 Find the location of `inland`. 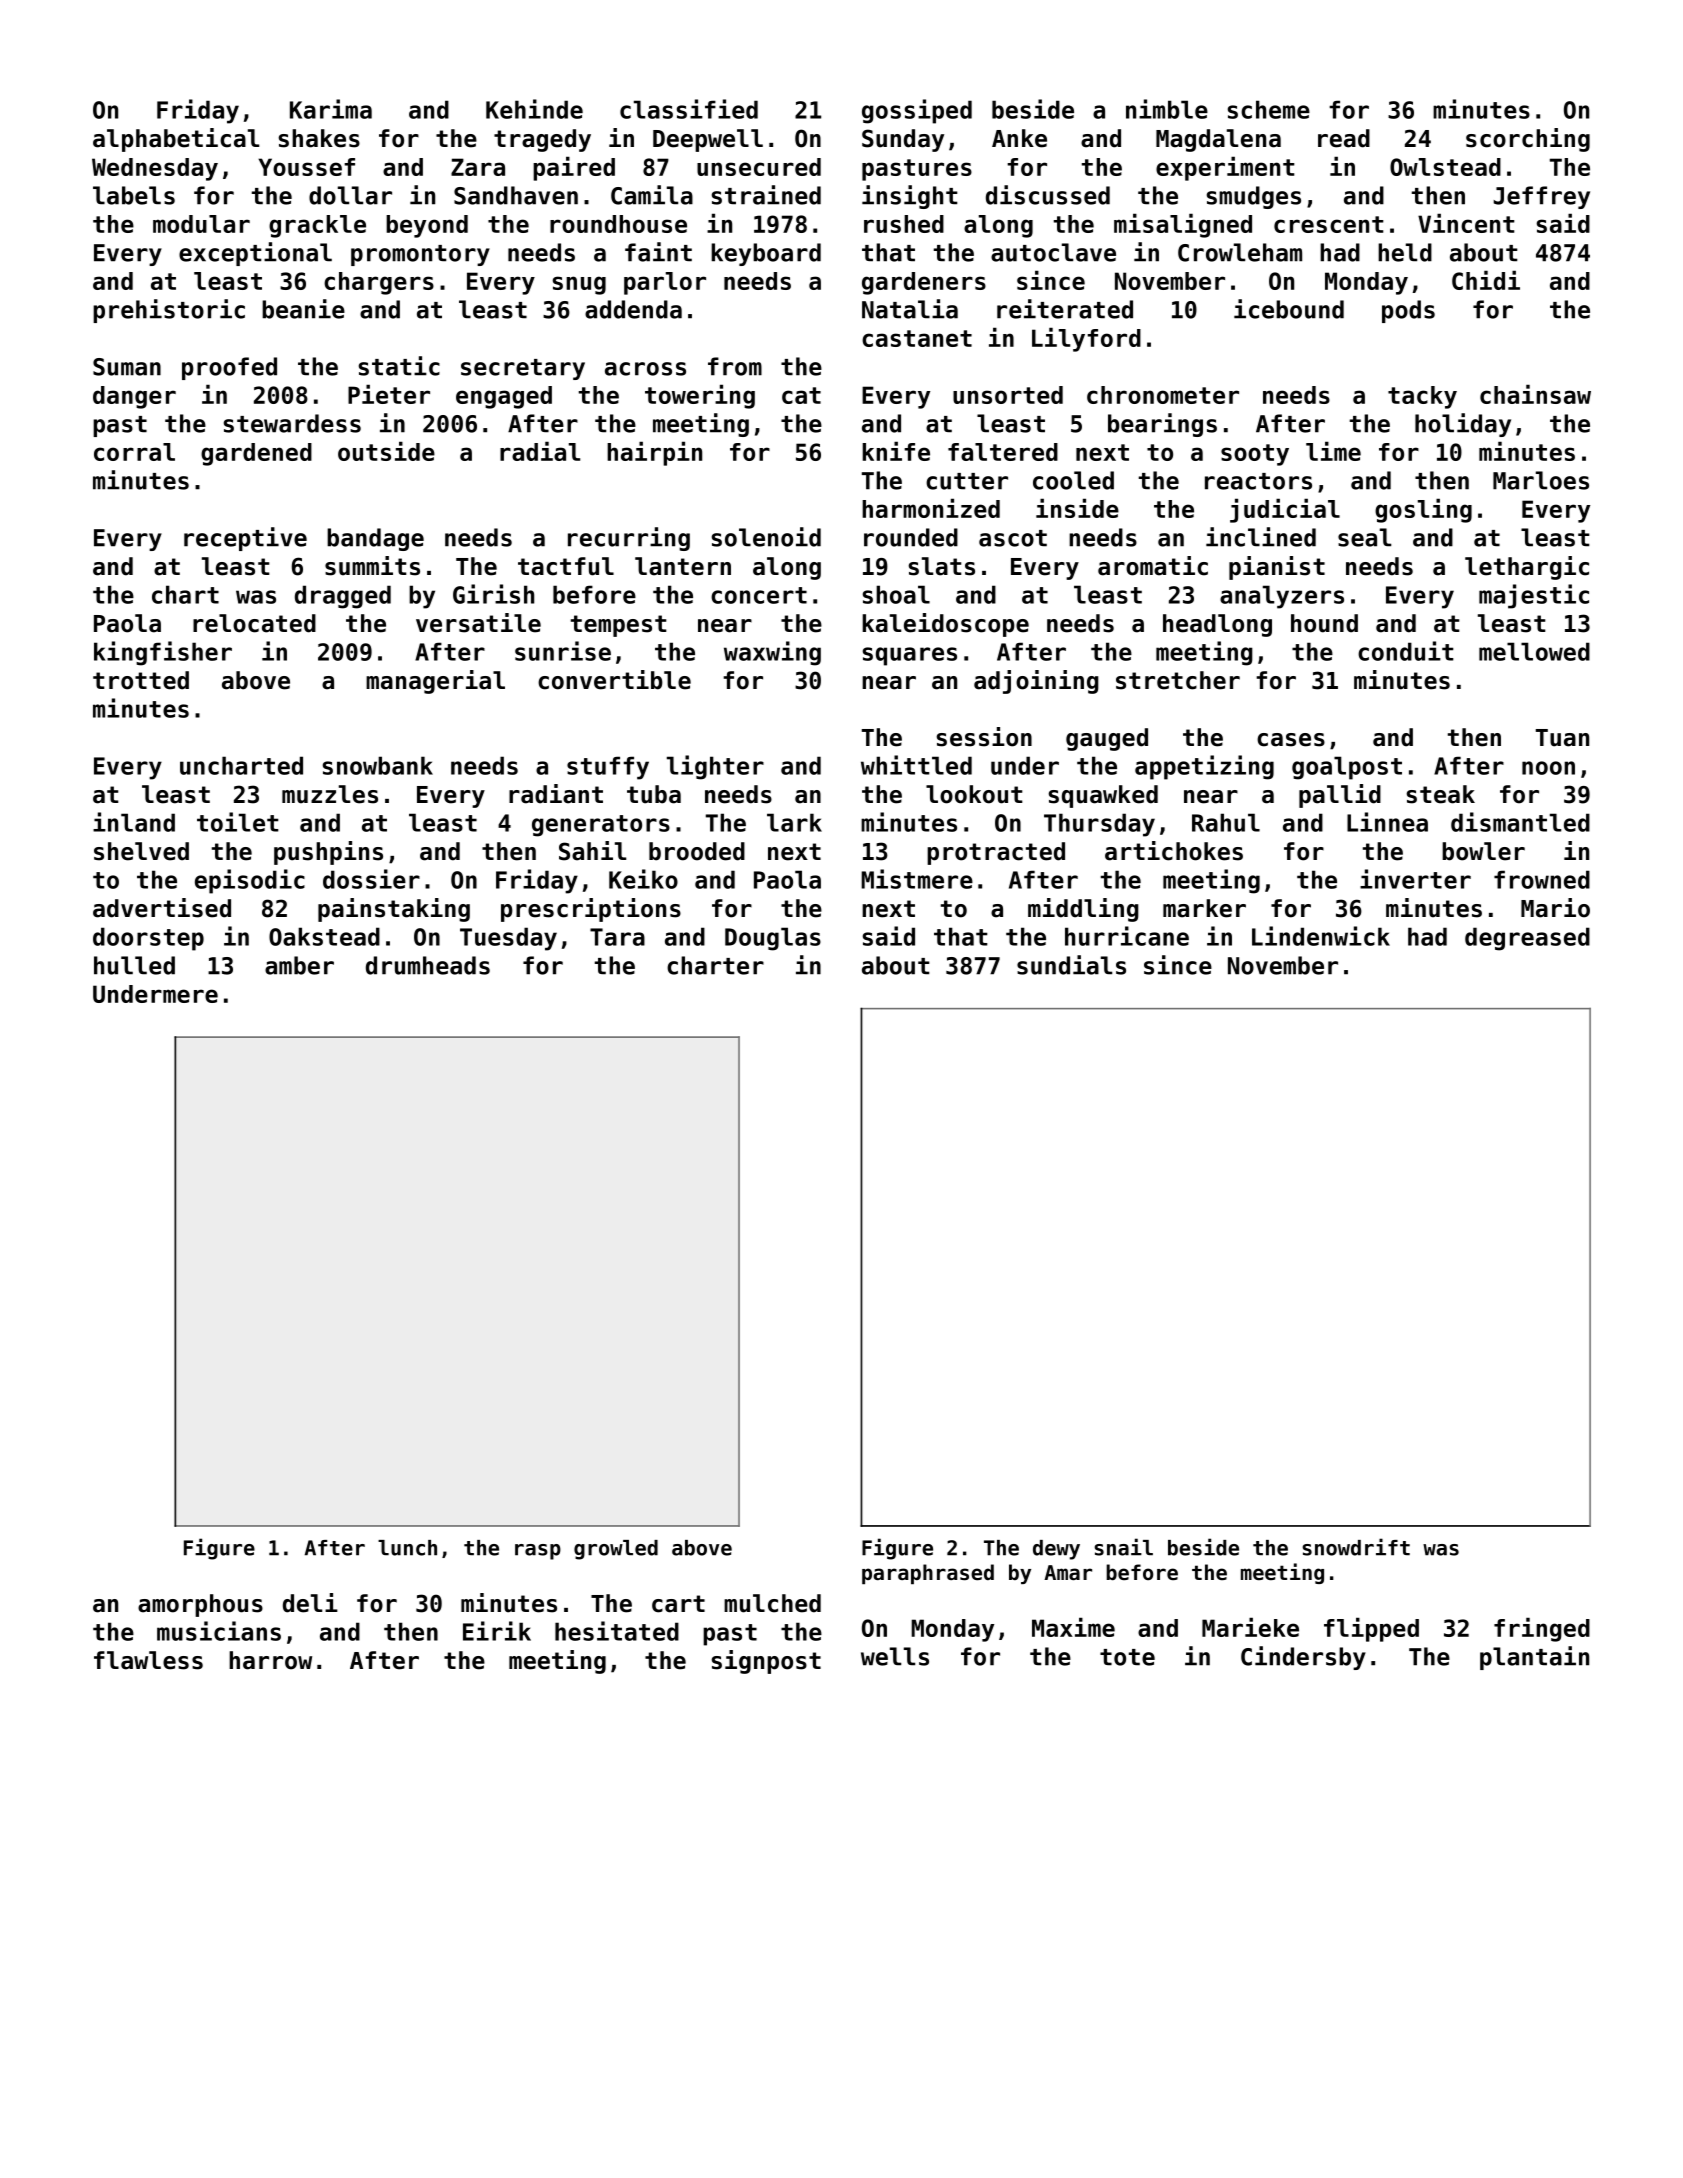

inland is located at coordinates (134, 822).
